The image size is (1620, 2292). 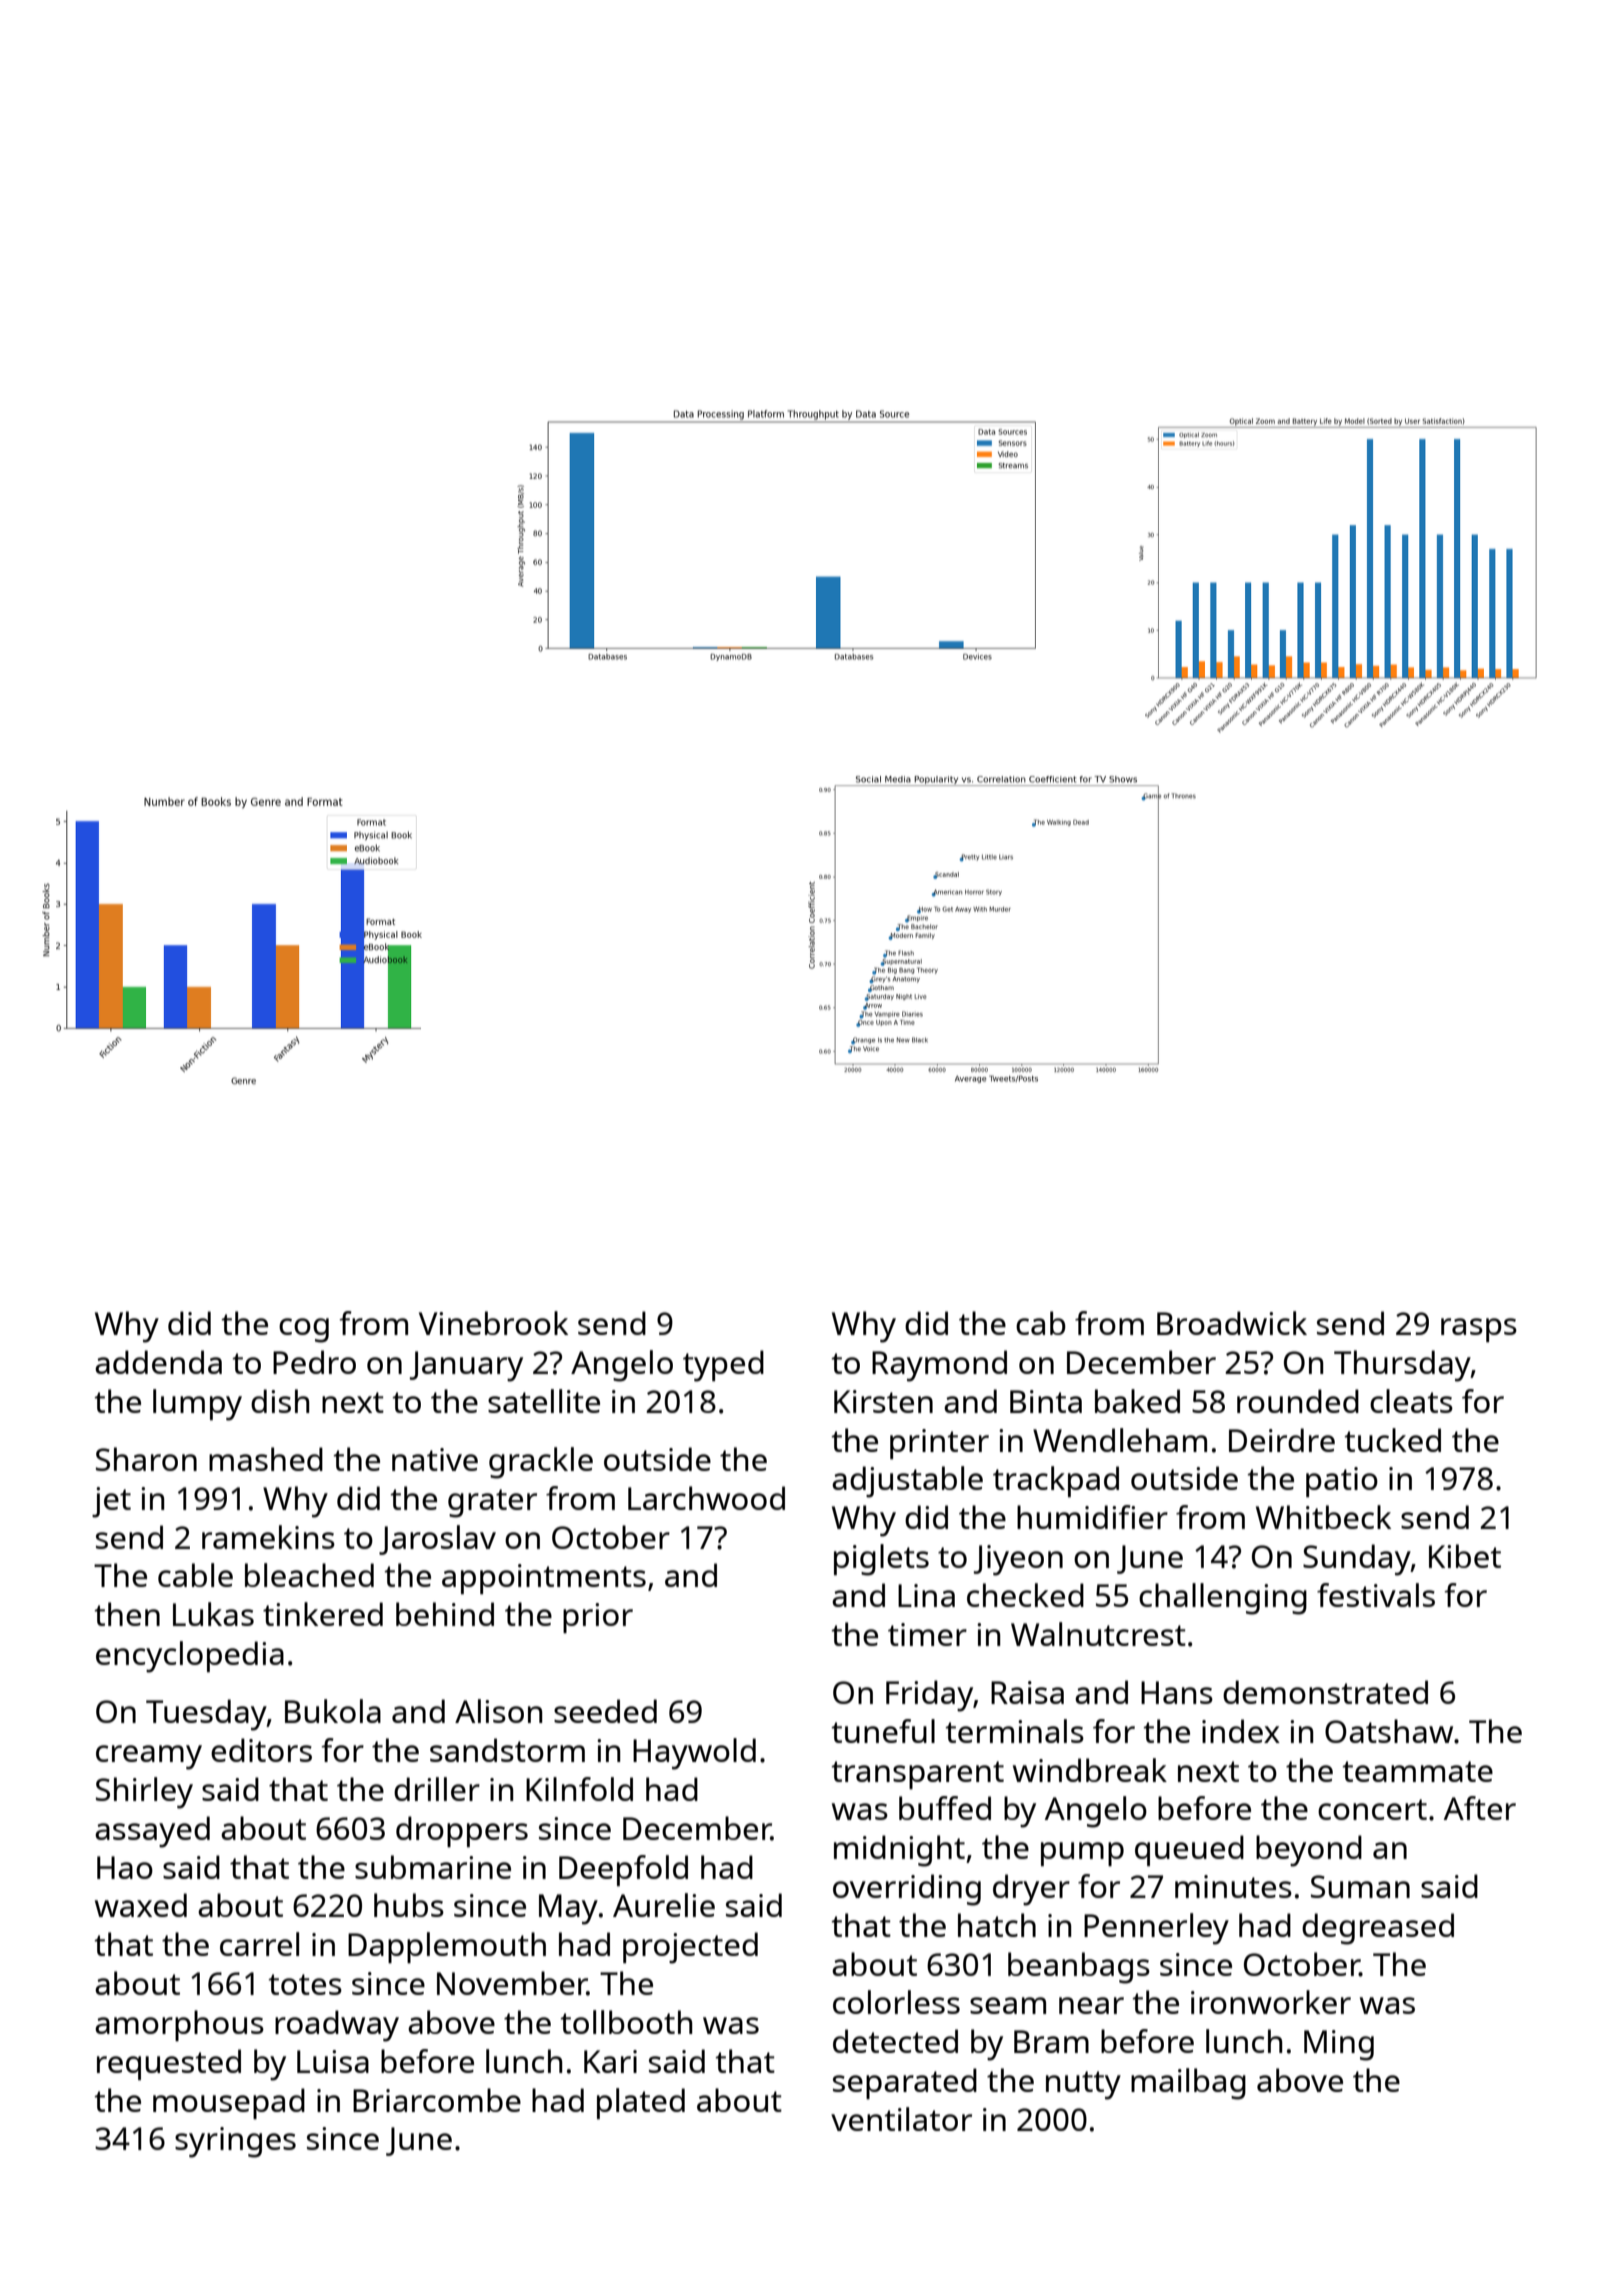 What do you see at coordinates (229, 2103) in the page?
I see `mousepad` at bounding box center [229, 2103].
